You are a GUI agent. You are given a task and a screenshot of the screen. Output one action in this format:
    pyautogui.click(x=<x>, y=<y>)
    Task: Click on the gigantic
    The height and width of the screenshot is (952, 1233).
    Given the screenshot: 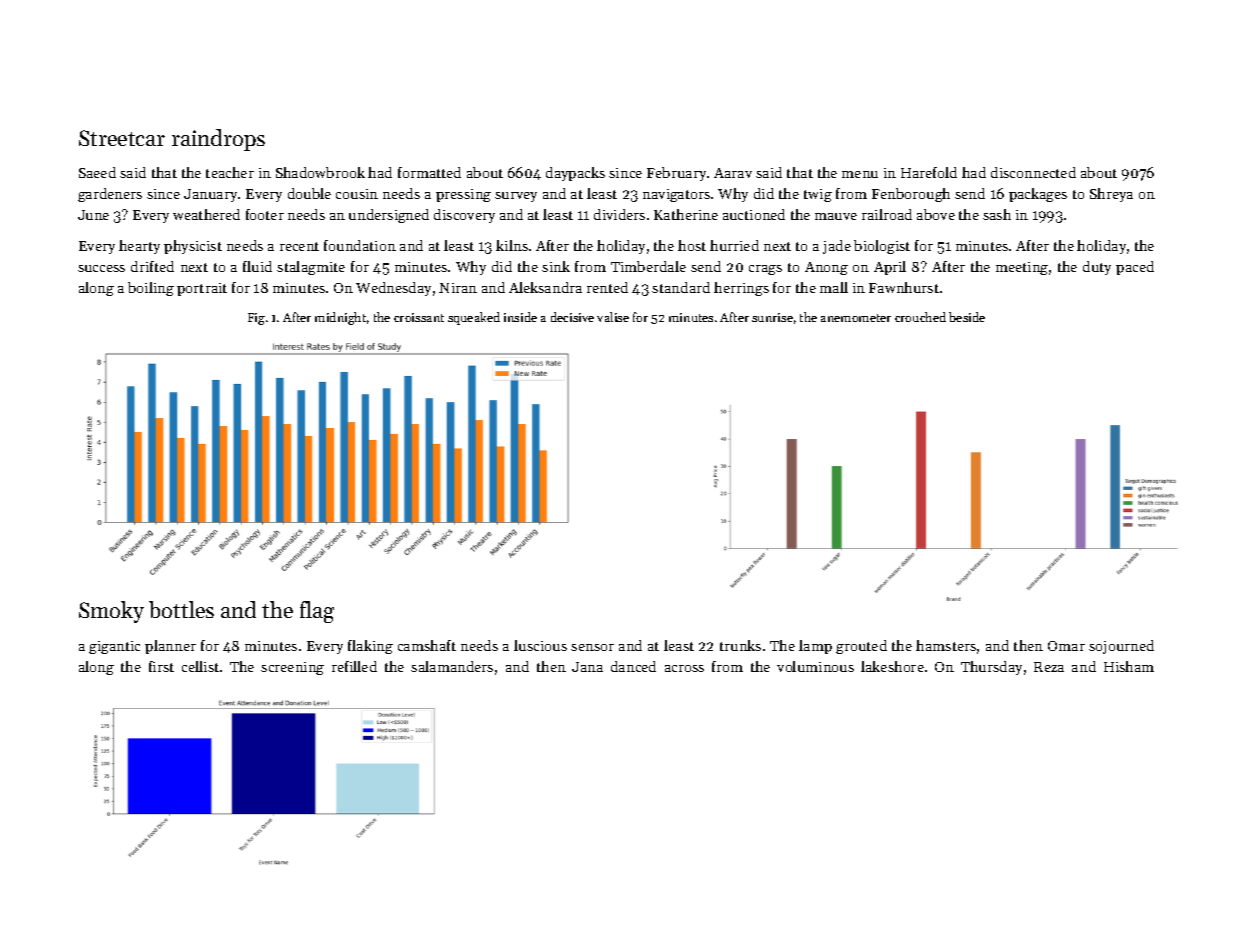 What is the action you would take?
    pyautogui.click(x=114, y=647)
